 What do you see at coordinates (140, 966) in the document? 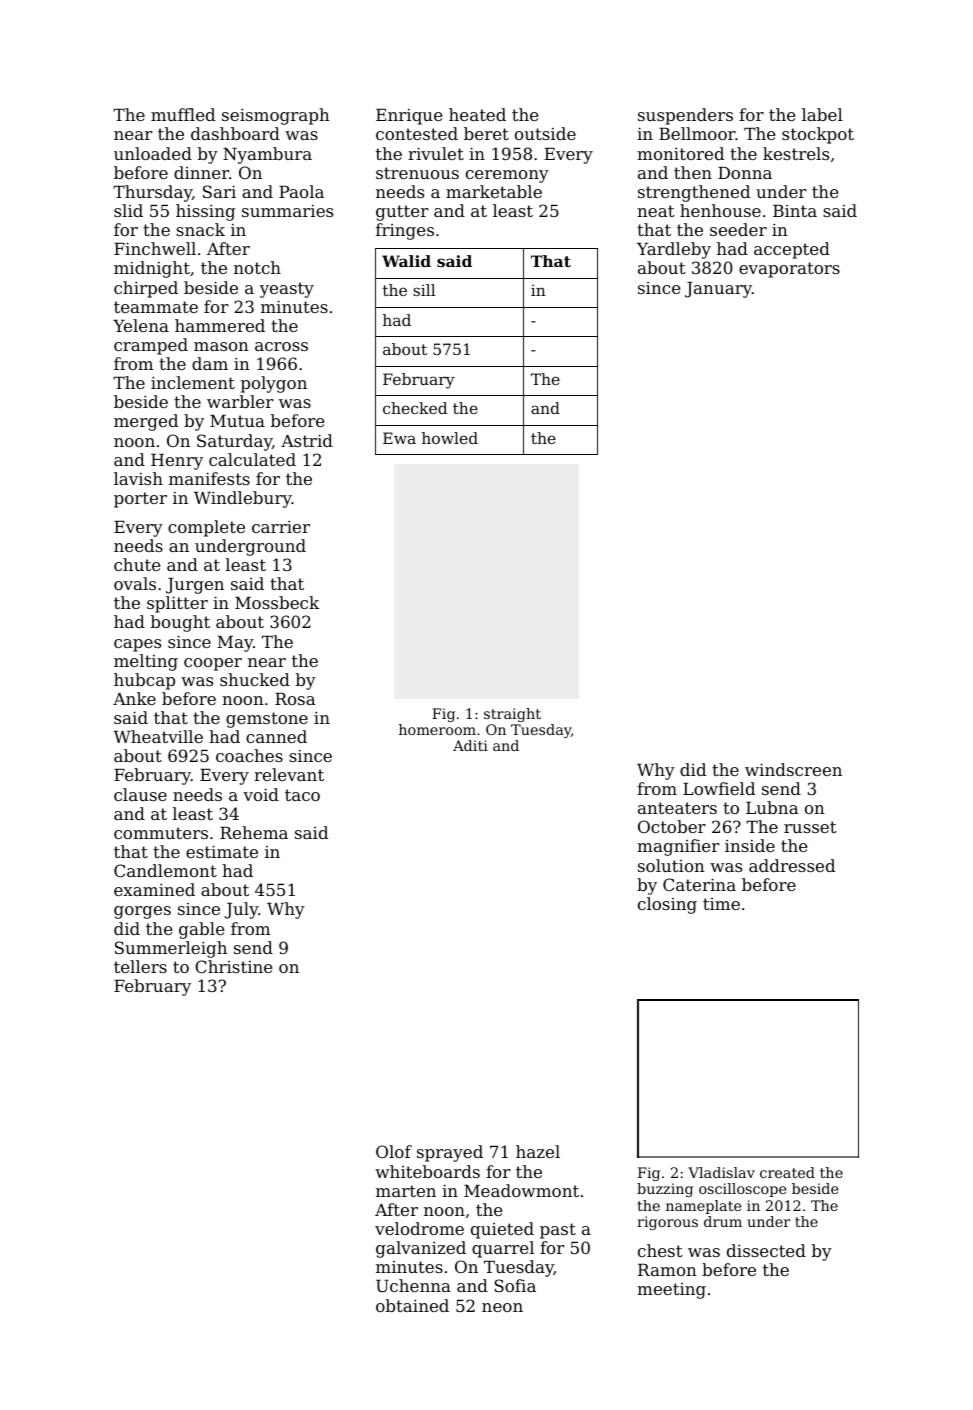
I see `tellers` at bounding box center [140, 966].
